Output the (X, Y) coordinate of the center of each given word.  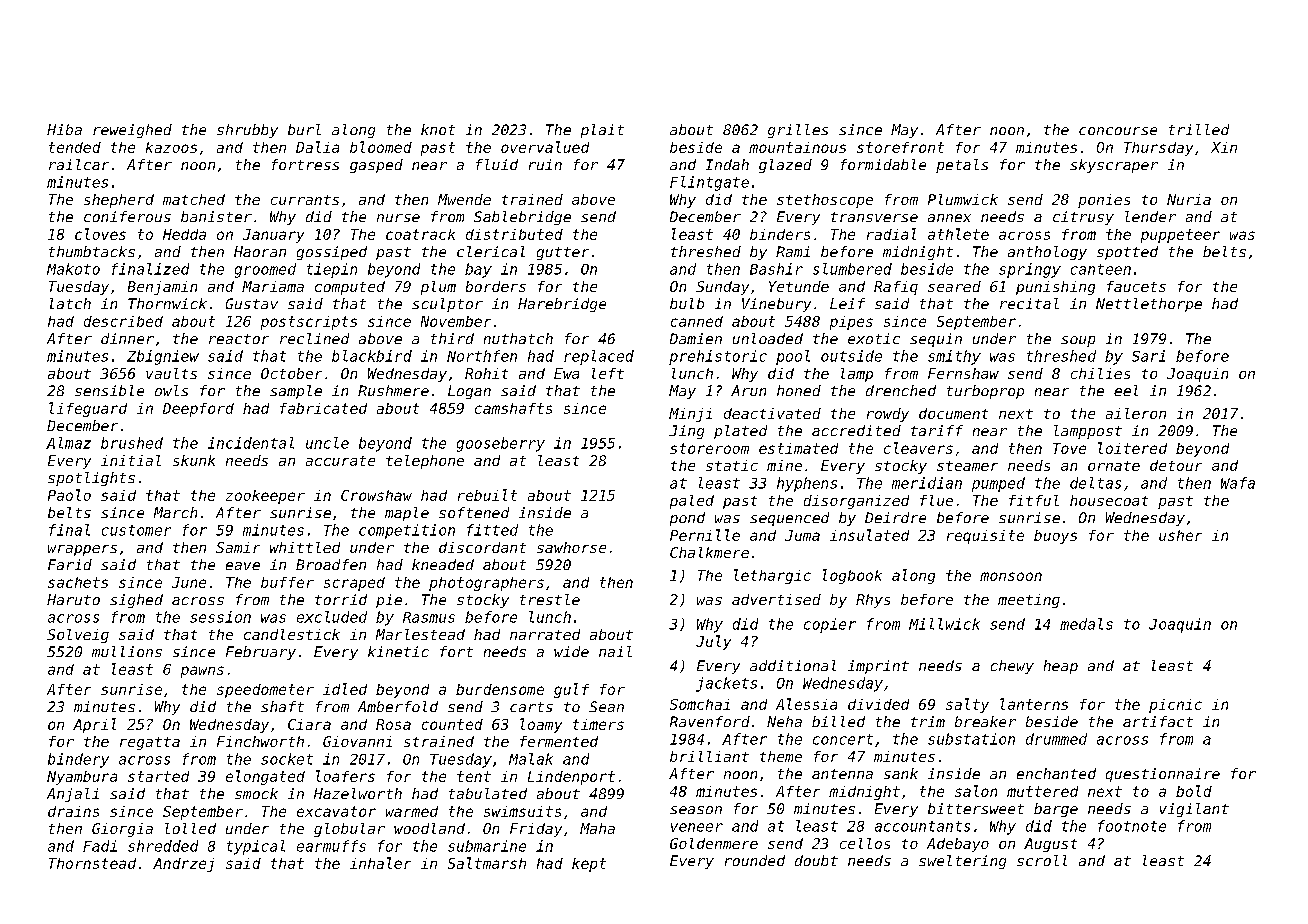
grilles (798, 131)
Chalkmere (709, 552)
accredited (856, 430)
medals (1086, 624)
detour (1176, 465)
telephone (425, 462)
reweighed (132, 131)
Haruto (73, 599)
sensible (109, 390)
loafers (345, 776)
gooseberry (501, 444)
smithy (954, 357)
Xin (1224, 147)
